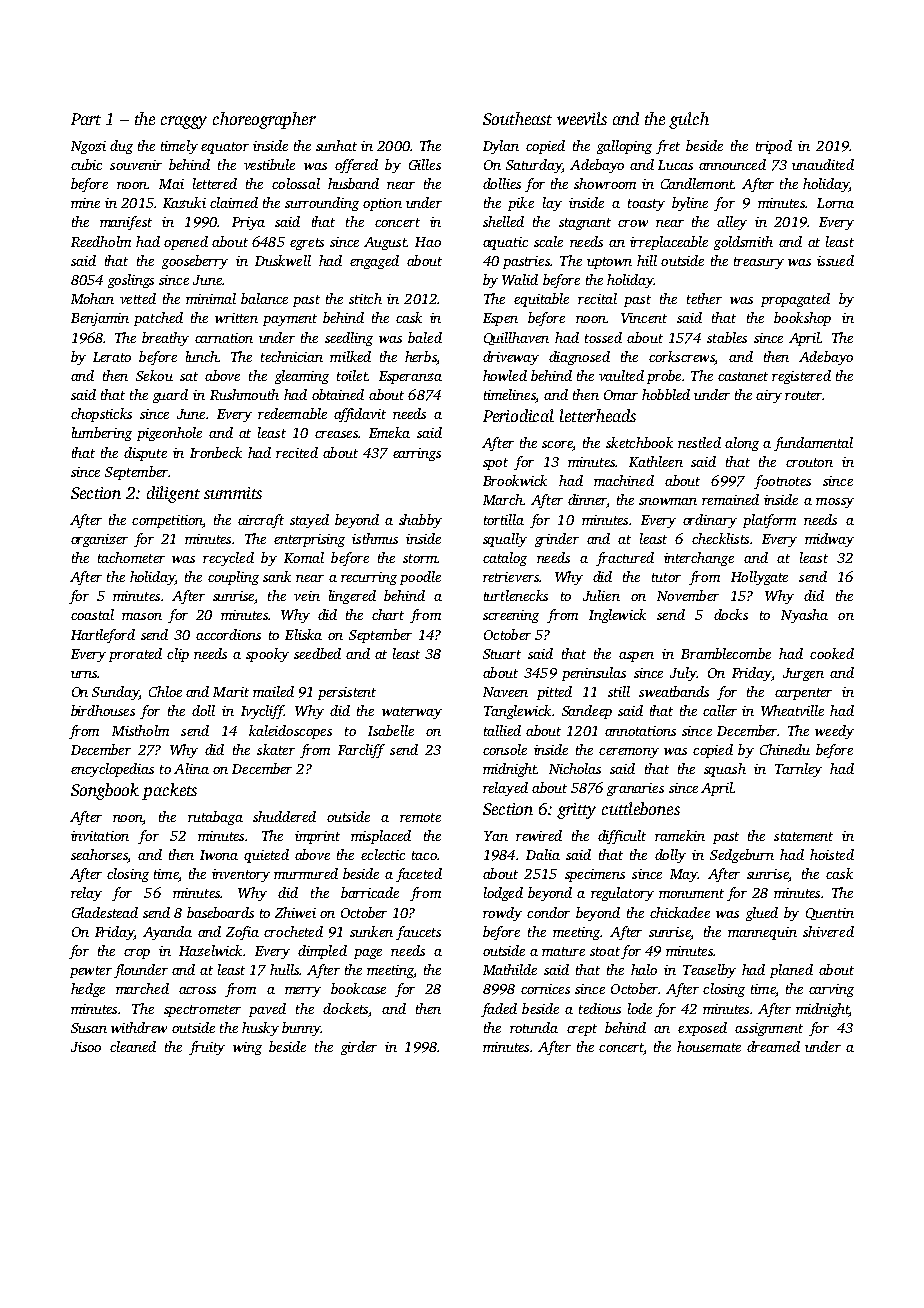 Image resolution: width=924 pixels, height=1308 pixels. What do you see at coordinates (420, 521) in the page?
I see `shabby` at bounding box center [420, 521].
